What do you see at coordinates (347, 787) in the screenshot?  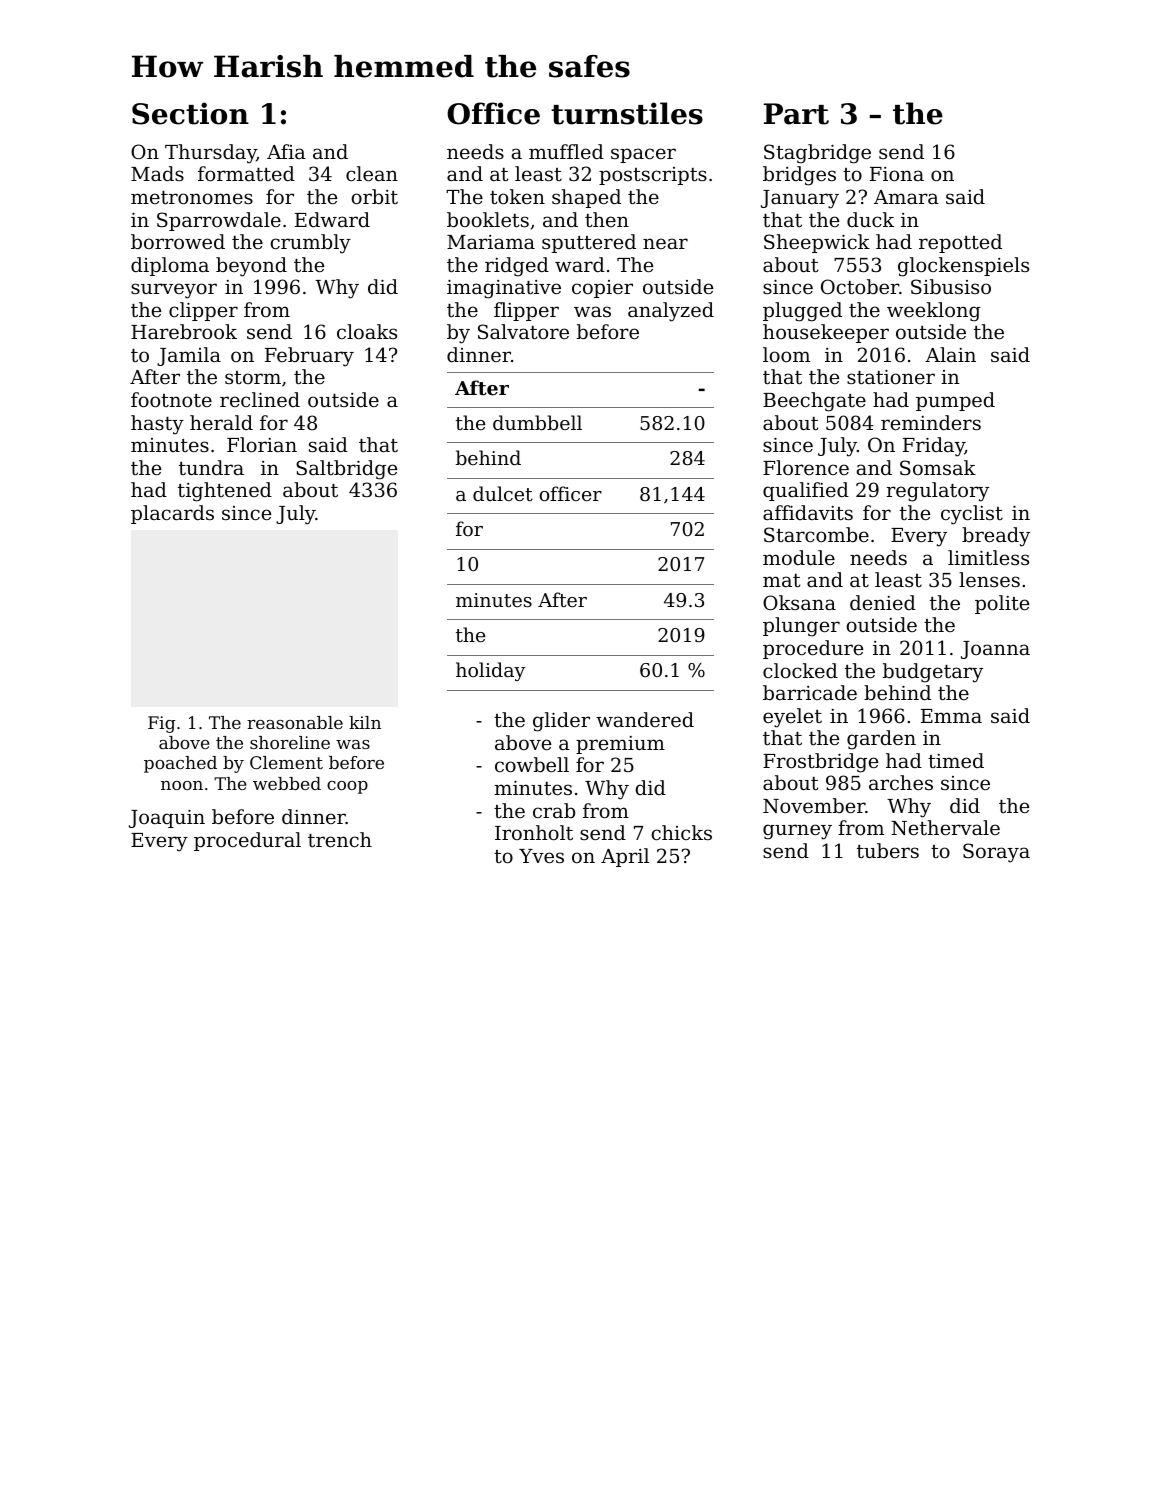 I see `coop` at bounding box center [347, 787].
